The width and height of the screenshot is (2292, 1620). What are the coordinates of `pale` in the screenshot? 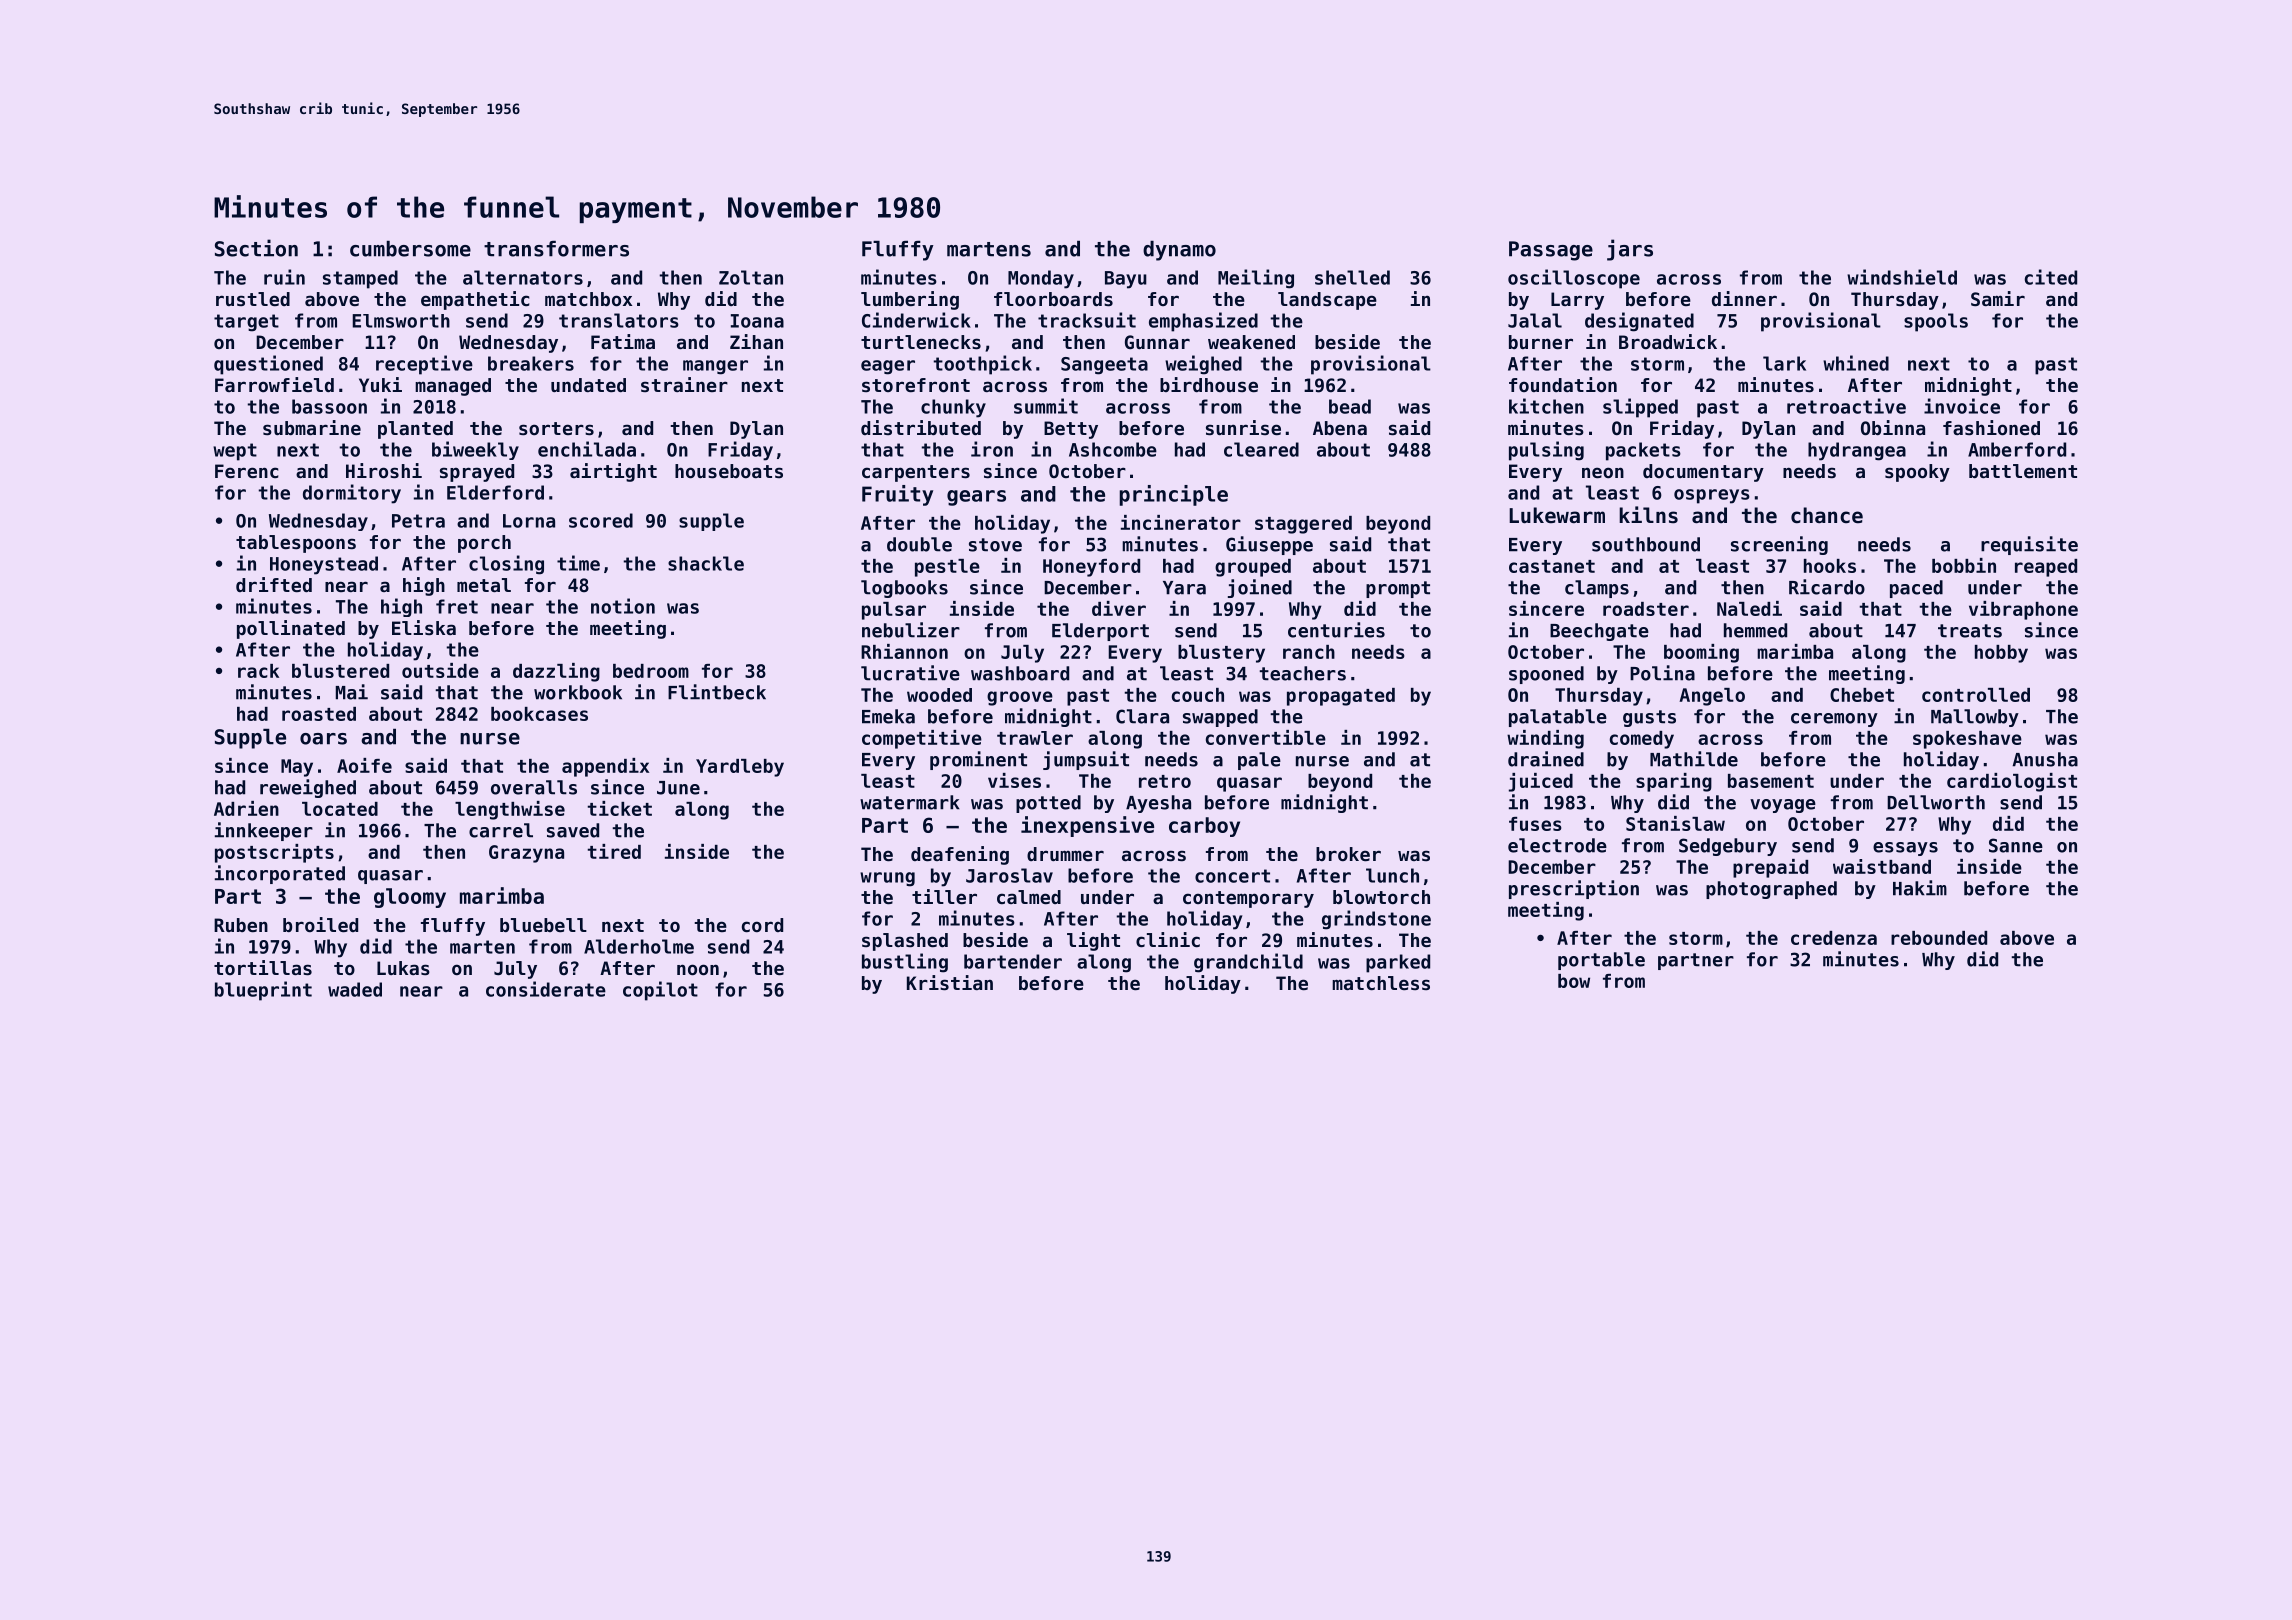 It's located at (1259, 761).
